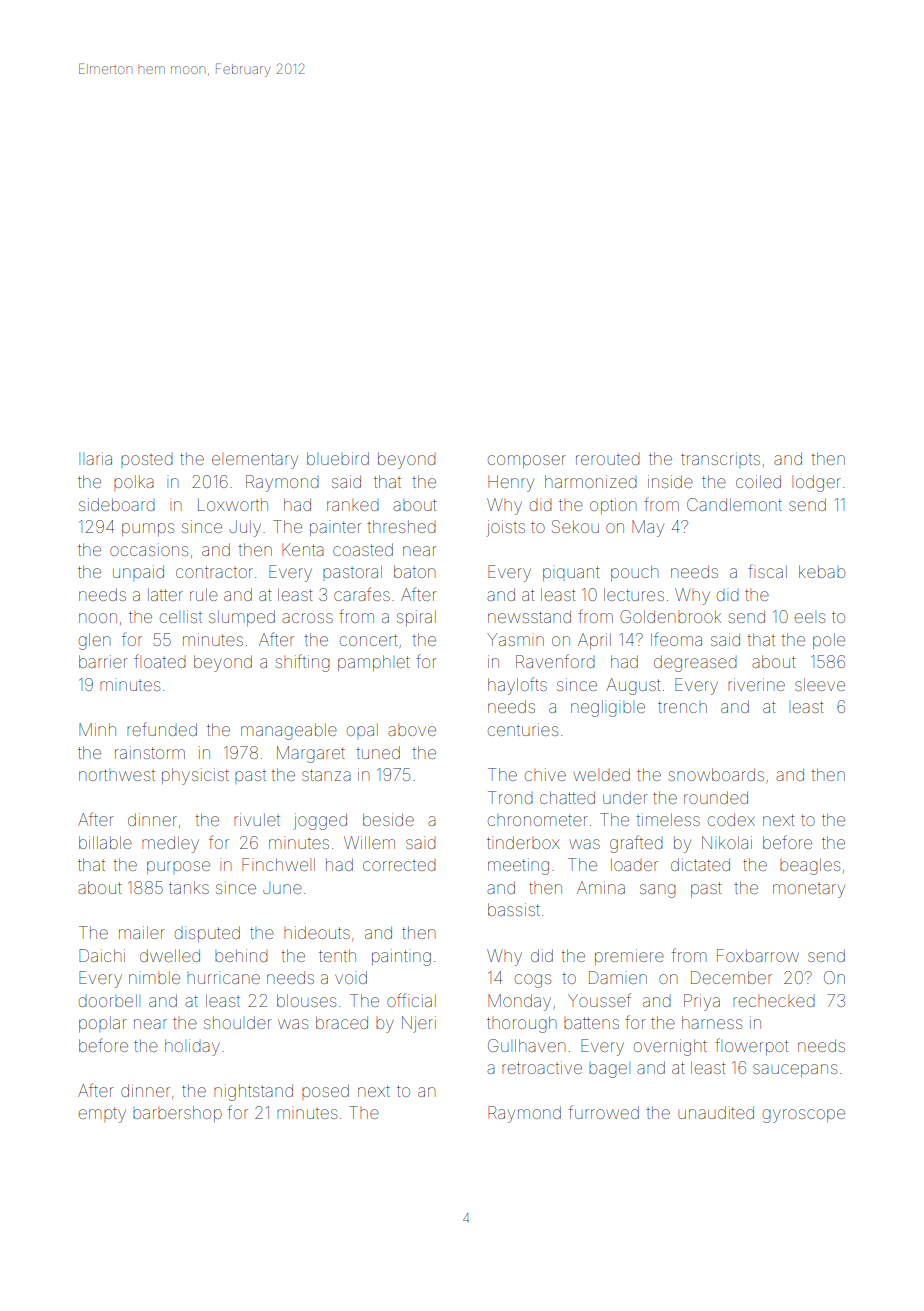 The width and height of the screenshot is (924, 1311). I want to click on transcripts, so click(720, 460).
